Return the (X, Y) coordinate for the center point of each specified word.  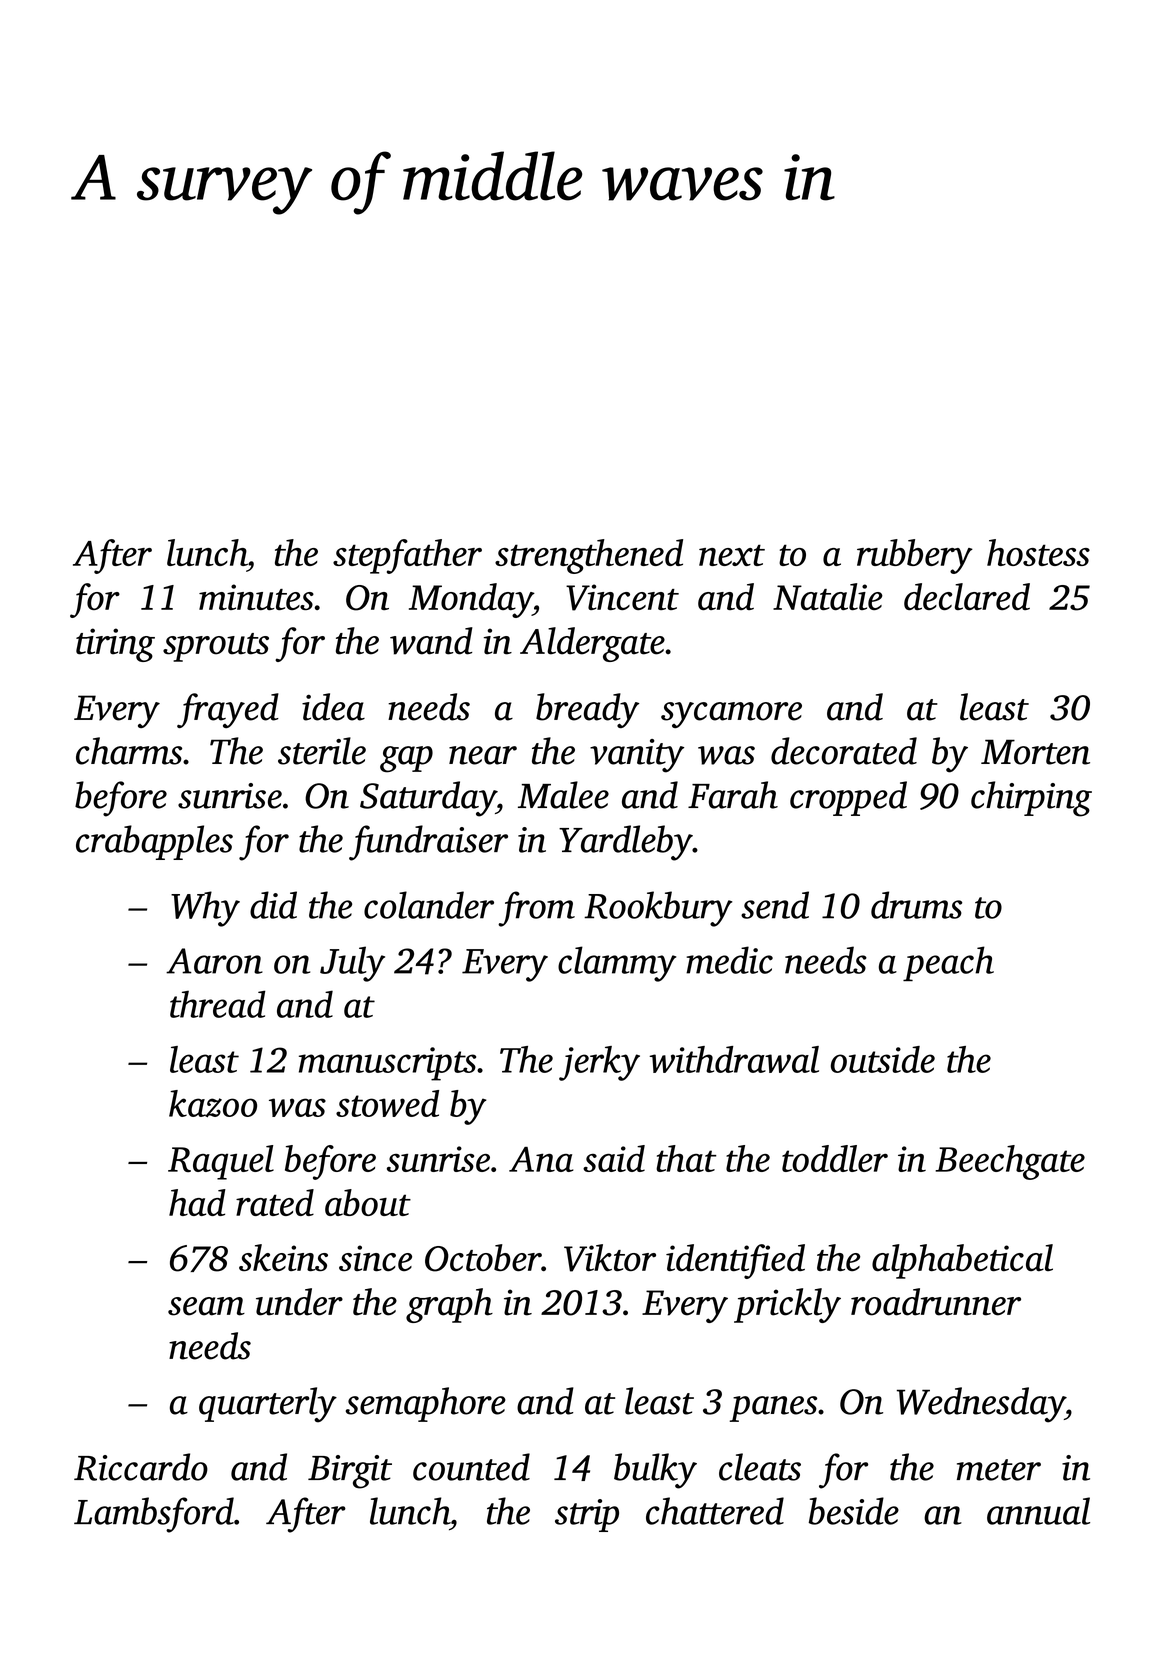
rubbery (915, 556)
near (483, 755)
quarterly (268, 1405)
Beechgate (1010, 1162)
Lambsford (154, 1515)
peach (948, 963)
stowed (387, 1103)
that (686, 1158)
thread (218, 1004)
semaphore (426, 1404)
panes (773, 1409)
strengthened (589, 556)
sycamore (731, 715)
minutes (256, 597)
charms (129, 751)
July (352, 964)
